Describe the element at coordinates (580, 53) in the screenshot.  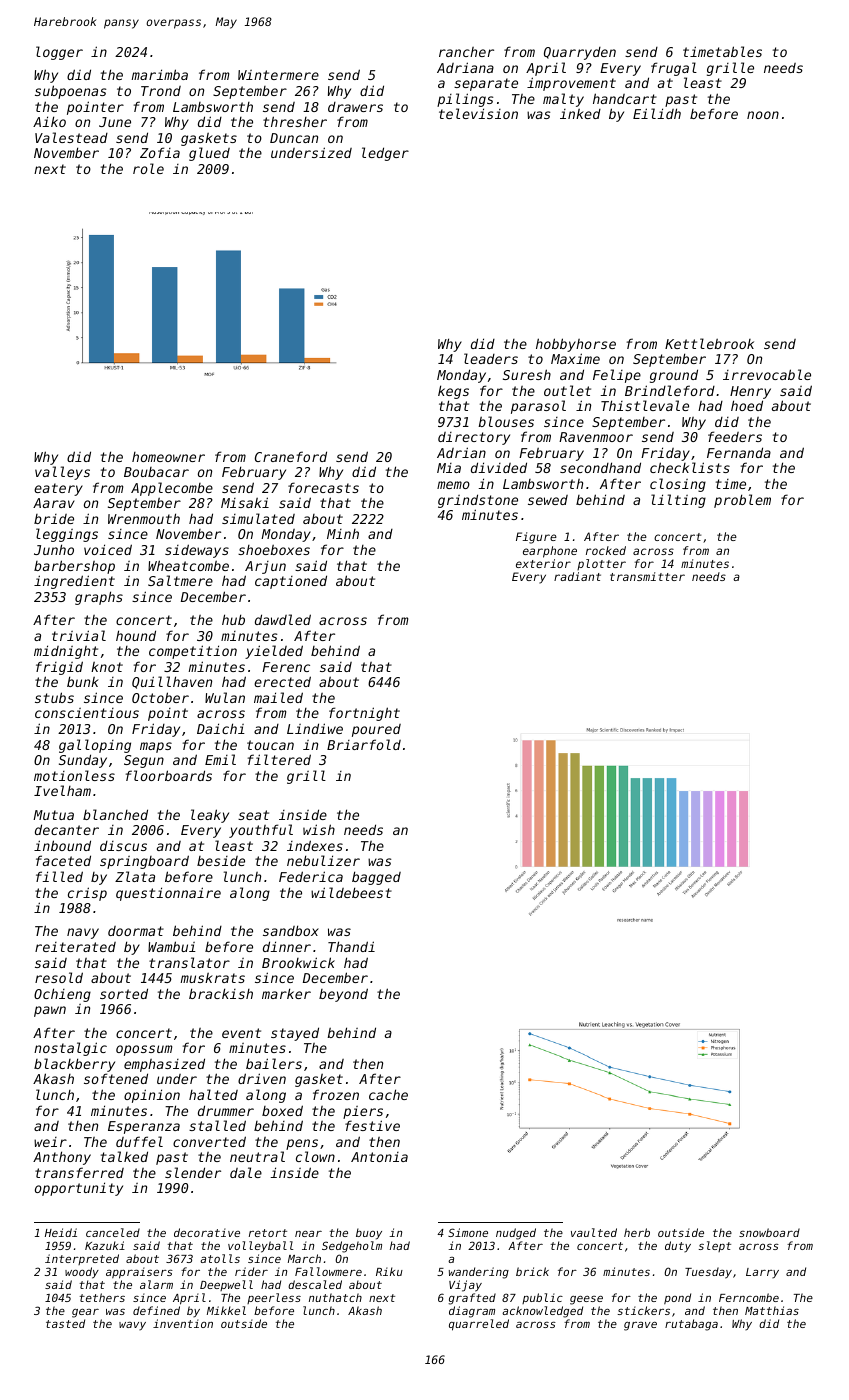
I see `Quarryden` at that location.
